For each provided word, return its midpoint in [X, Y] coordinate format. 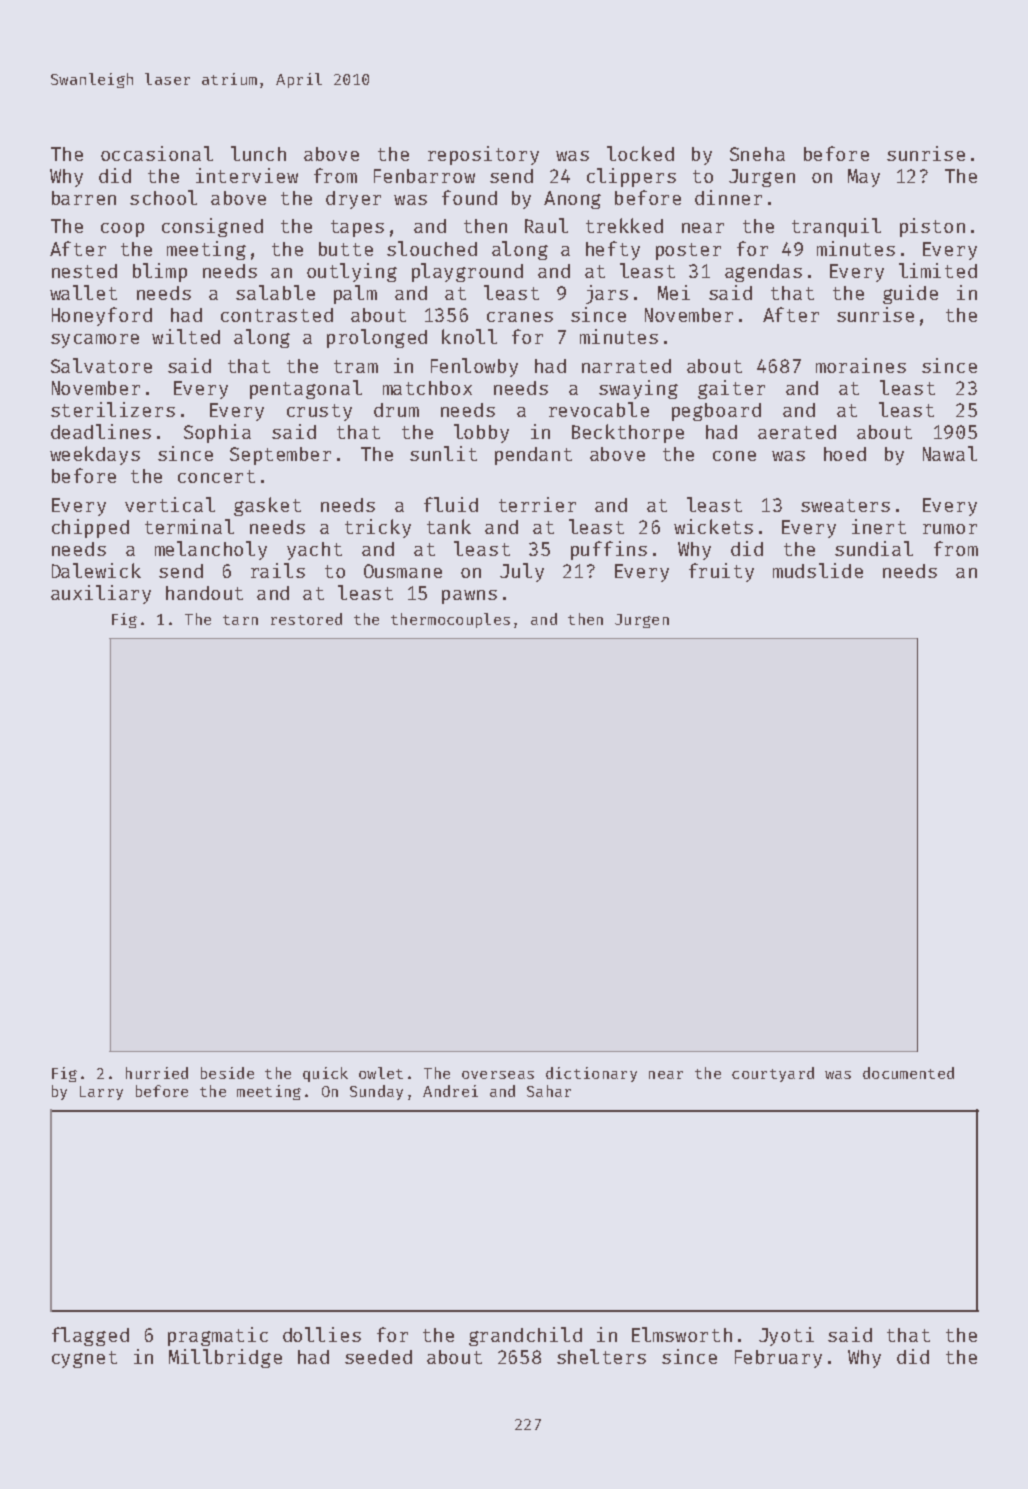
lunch [258, 153]
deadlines [101, 431]
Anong [572, 200]
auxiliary [101, 594]
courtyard [773, 1074]
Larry [101, 1093]
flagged [90, 1336]
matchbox [427, 388]
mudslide [818, 570]
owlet [381, 1073]
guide [910, 294]
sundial [874, 548]
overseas [498, 1075]
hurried [157, 1073]
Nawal [950, 453]
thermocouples [450, 620]
